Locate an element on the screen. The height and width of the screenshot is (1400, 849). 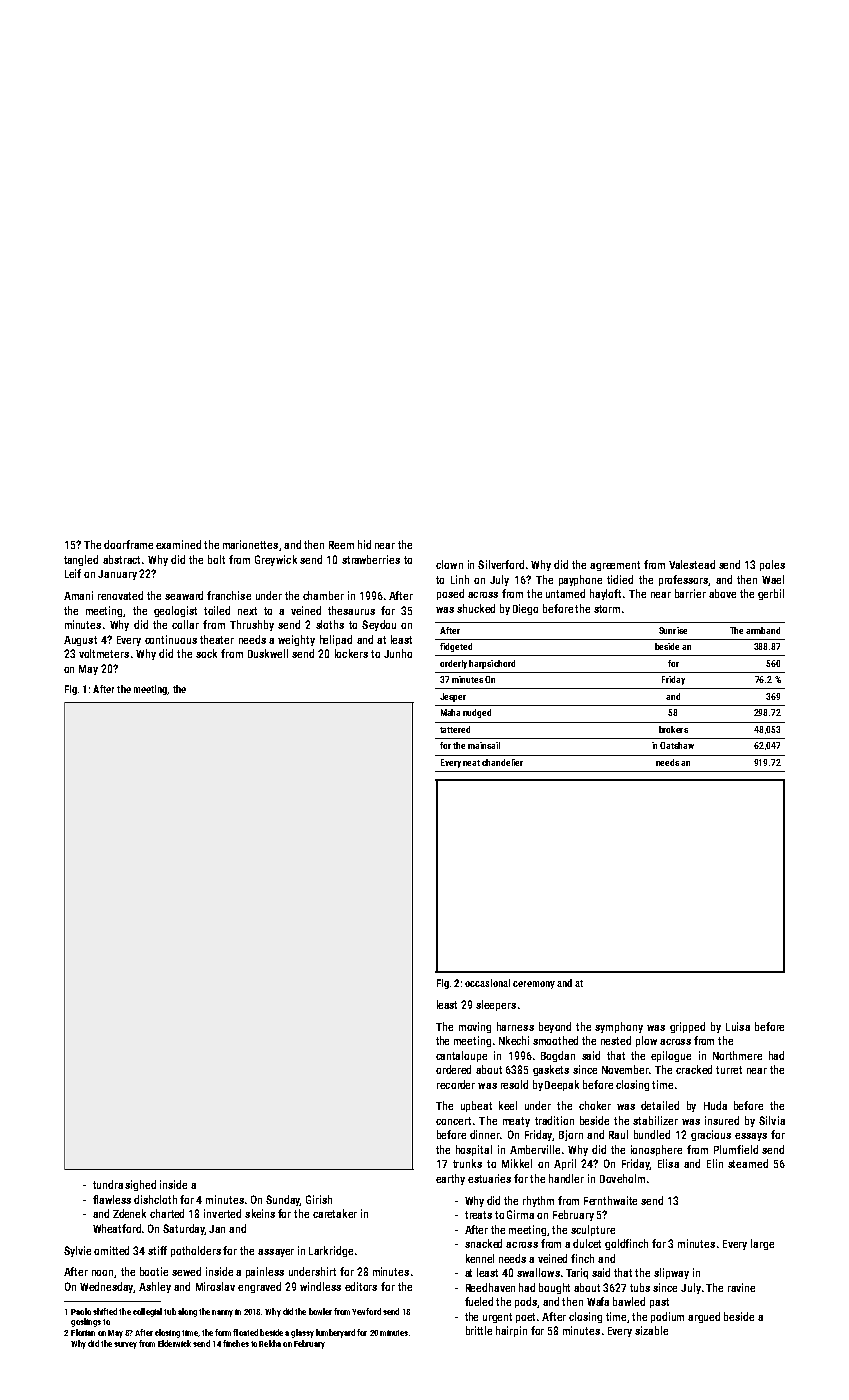
sighed is located at coordinates (140, 1185).
